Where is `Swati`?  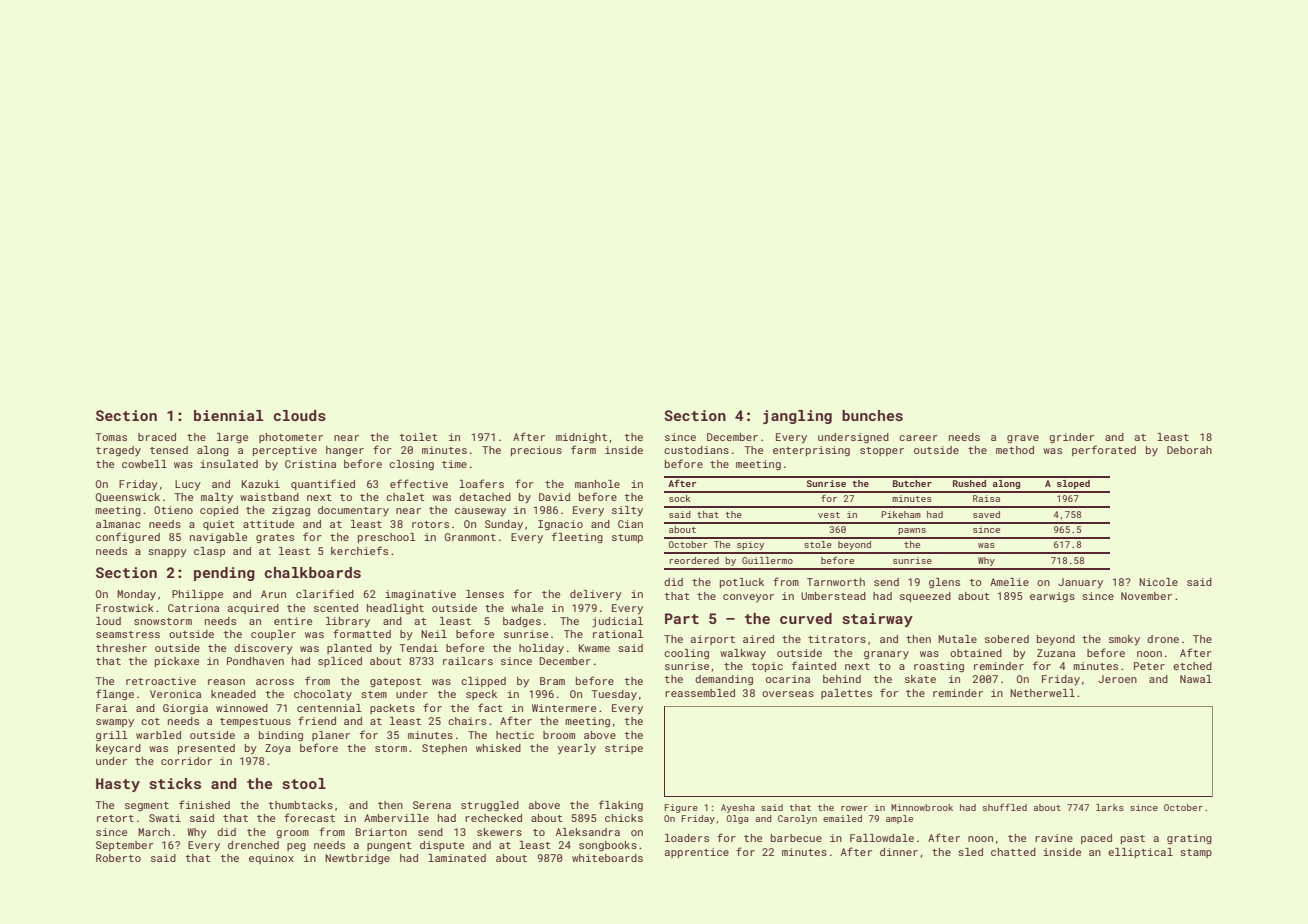 Swati is located at coordinates (165, 818).
